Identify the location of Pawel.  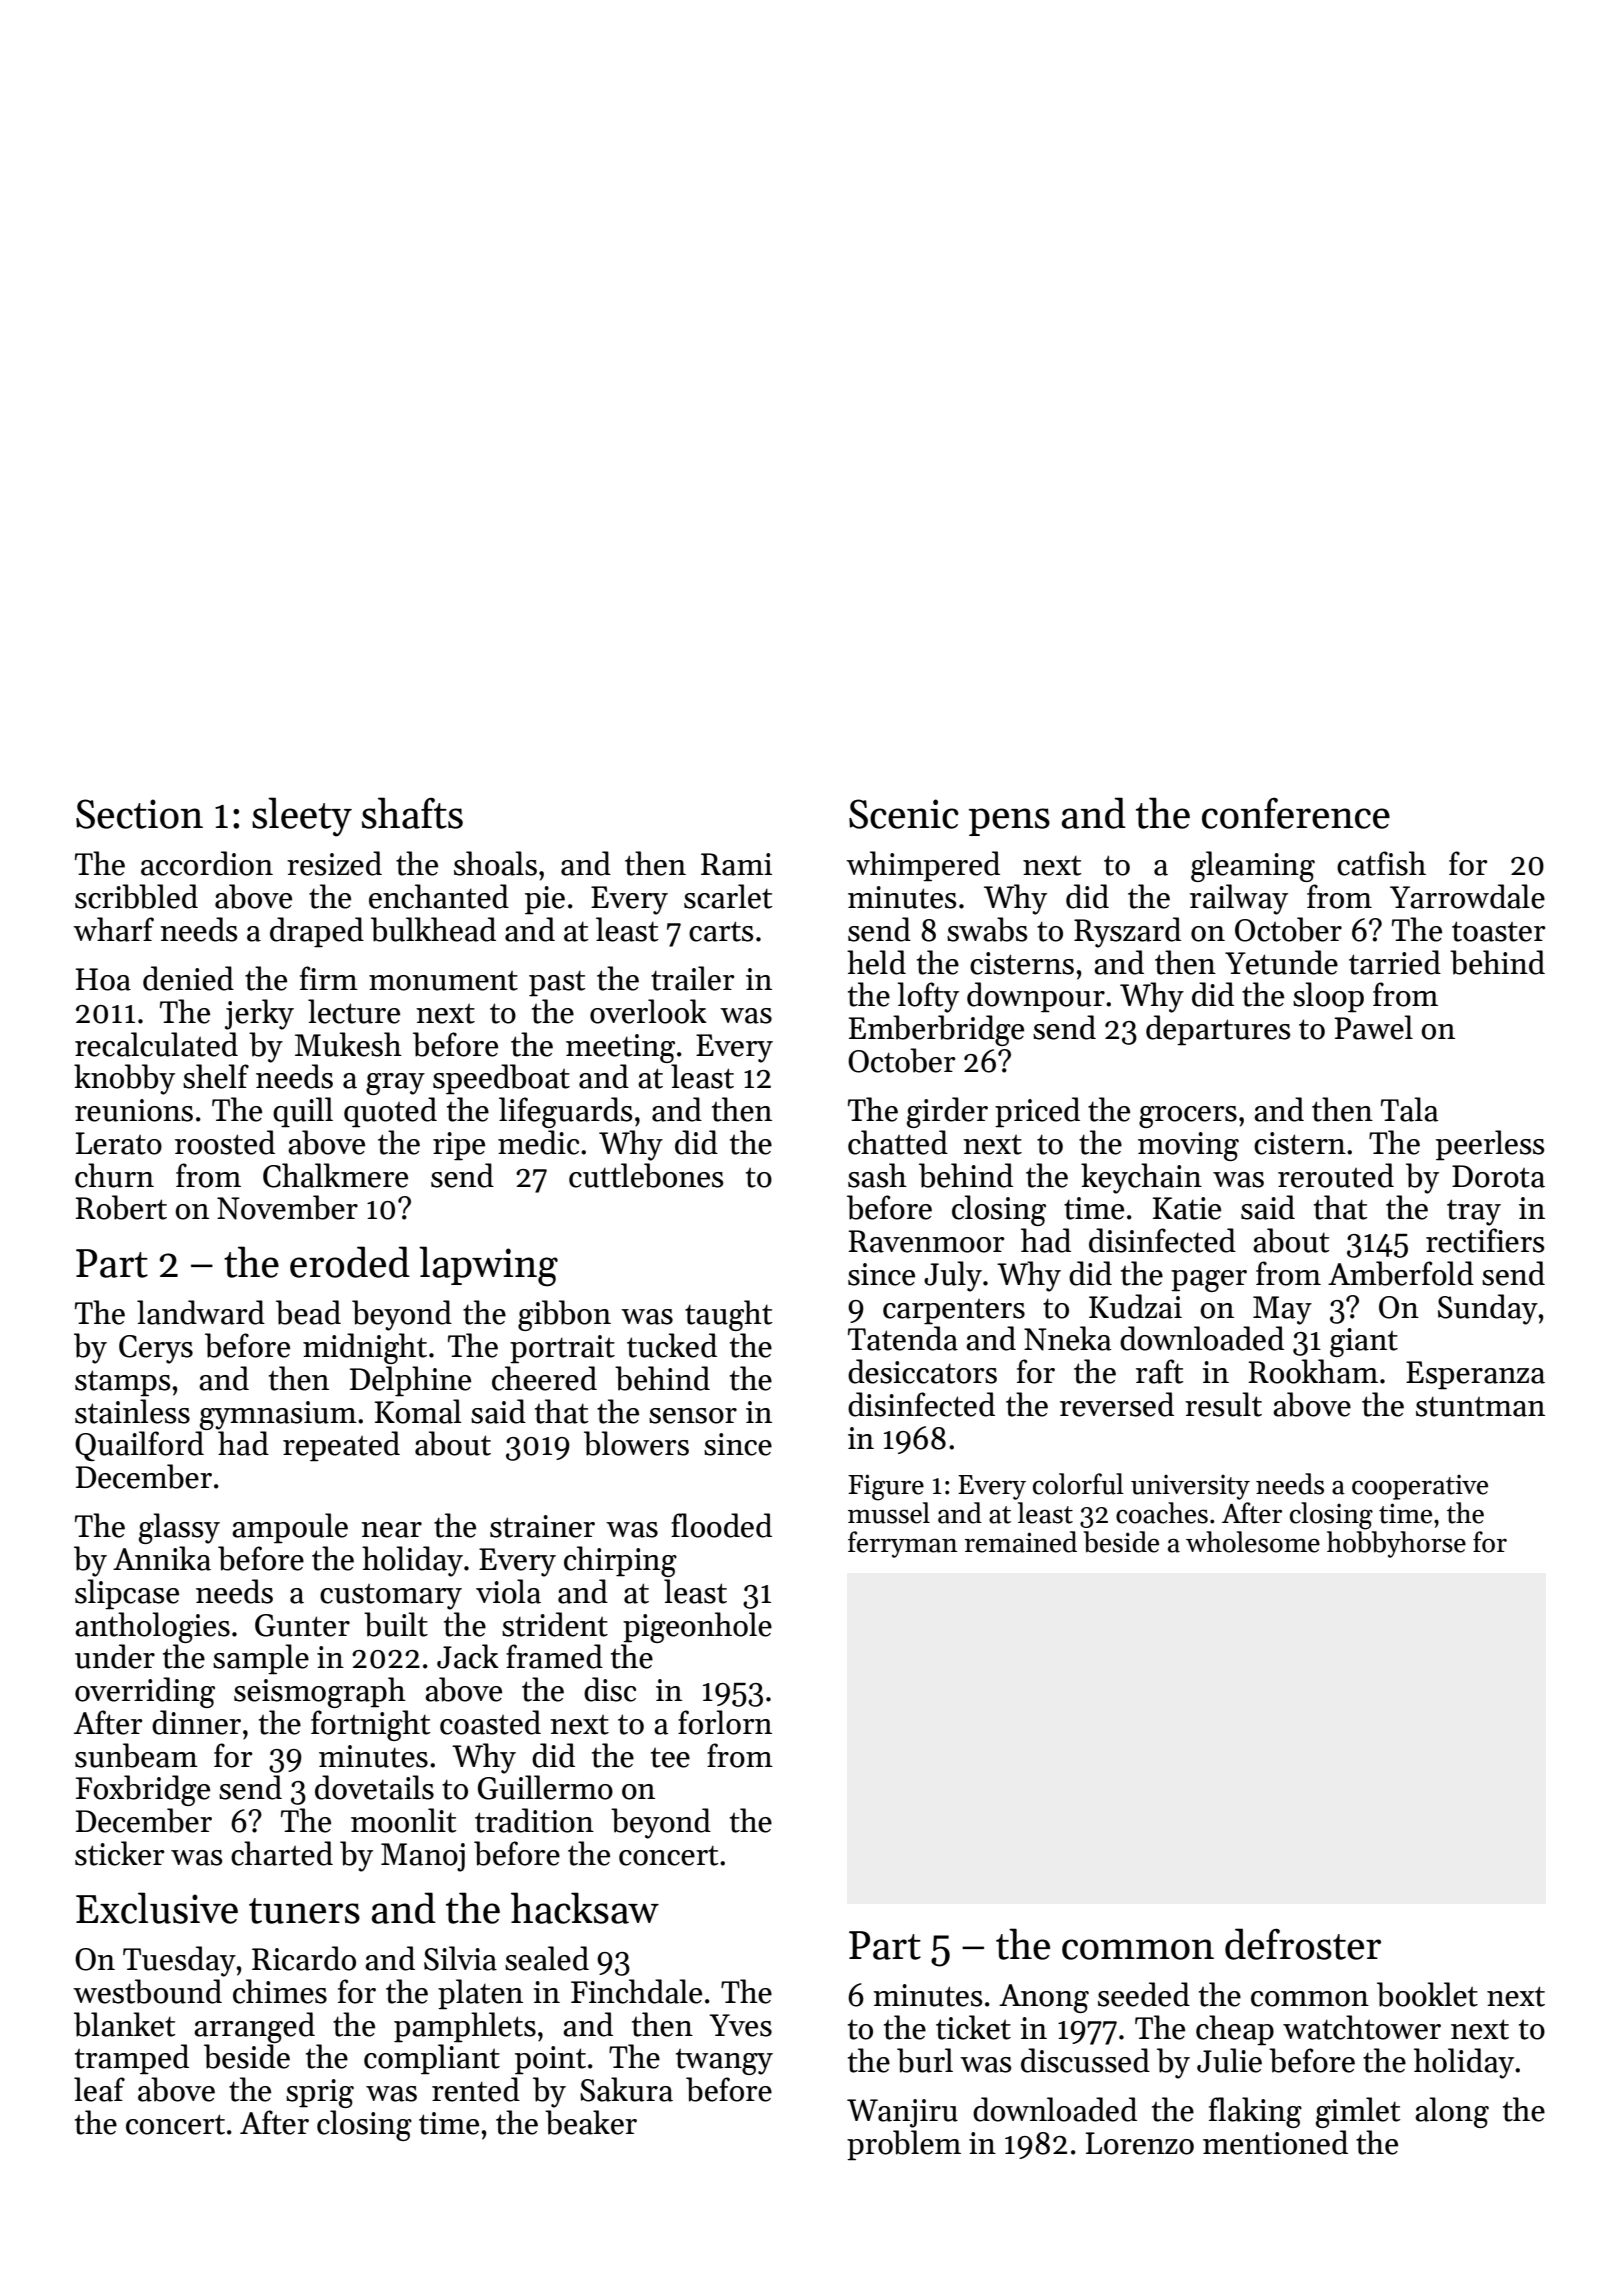
(1373, 1027).
